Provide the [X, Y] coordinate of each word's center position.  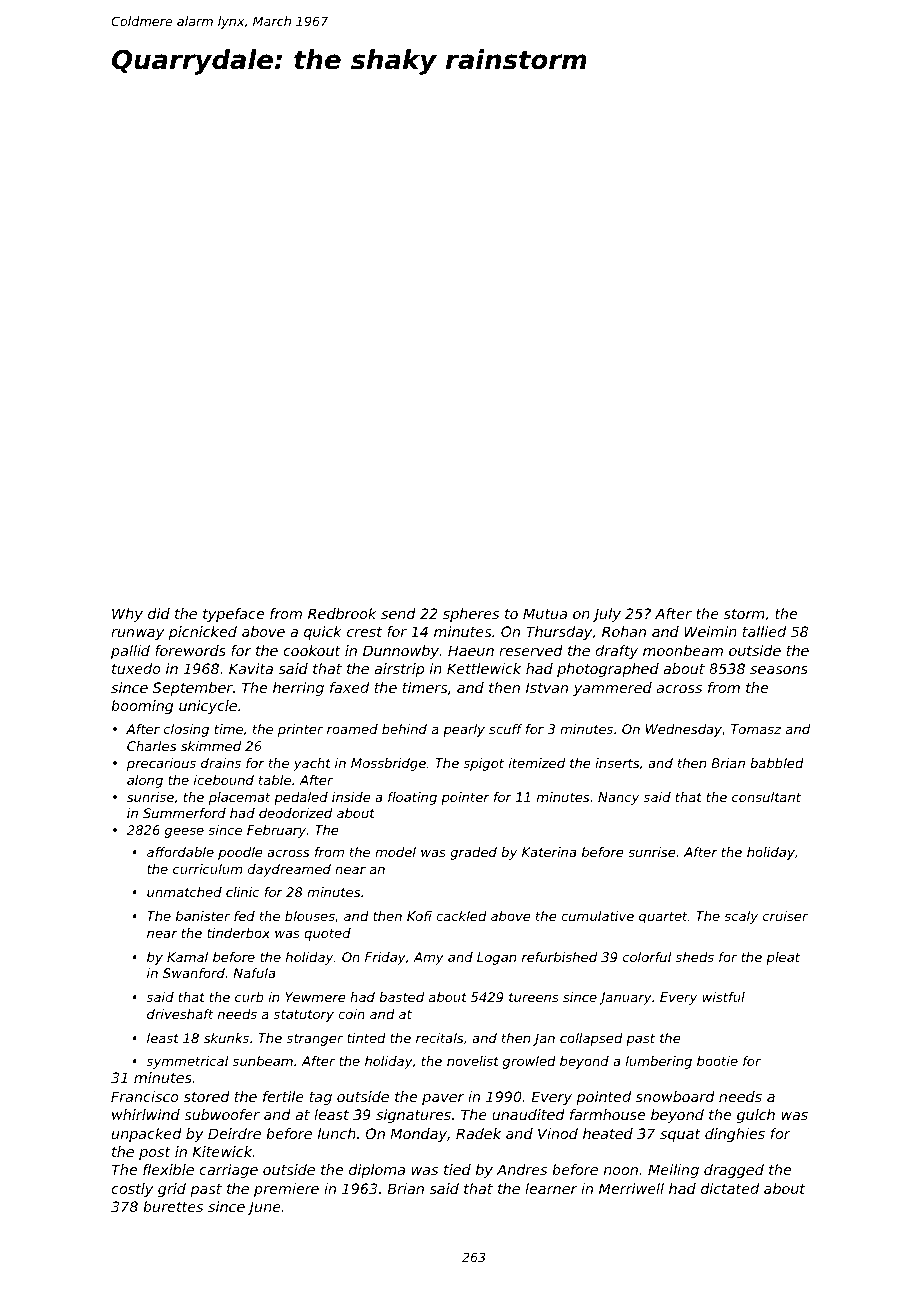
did [159, 613]
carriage [228, 1171]
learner [551, 1188]
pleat [783, 958]
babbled [777, 763]
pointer [465, 798]
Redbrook [342, 613]
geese [184, 832]
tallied [764, 631]
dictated [730, 1188]
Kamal [187, 957]
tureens [534, 997]
